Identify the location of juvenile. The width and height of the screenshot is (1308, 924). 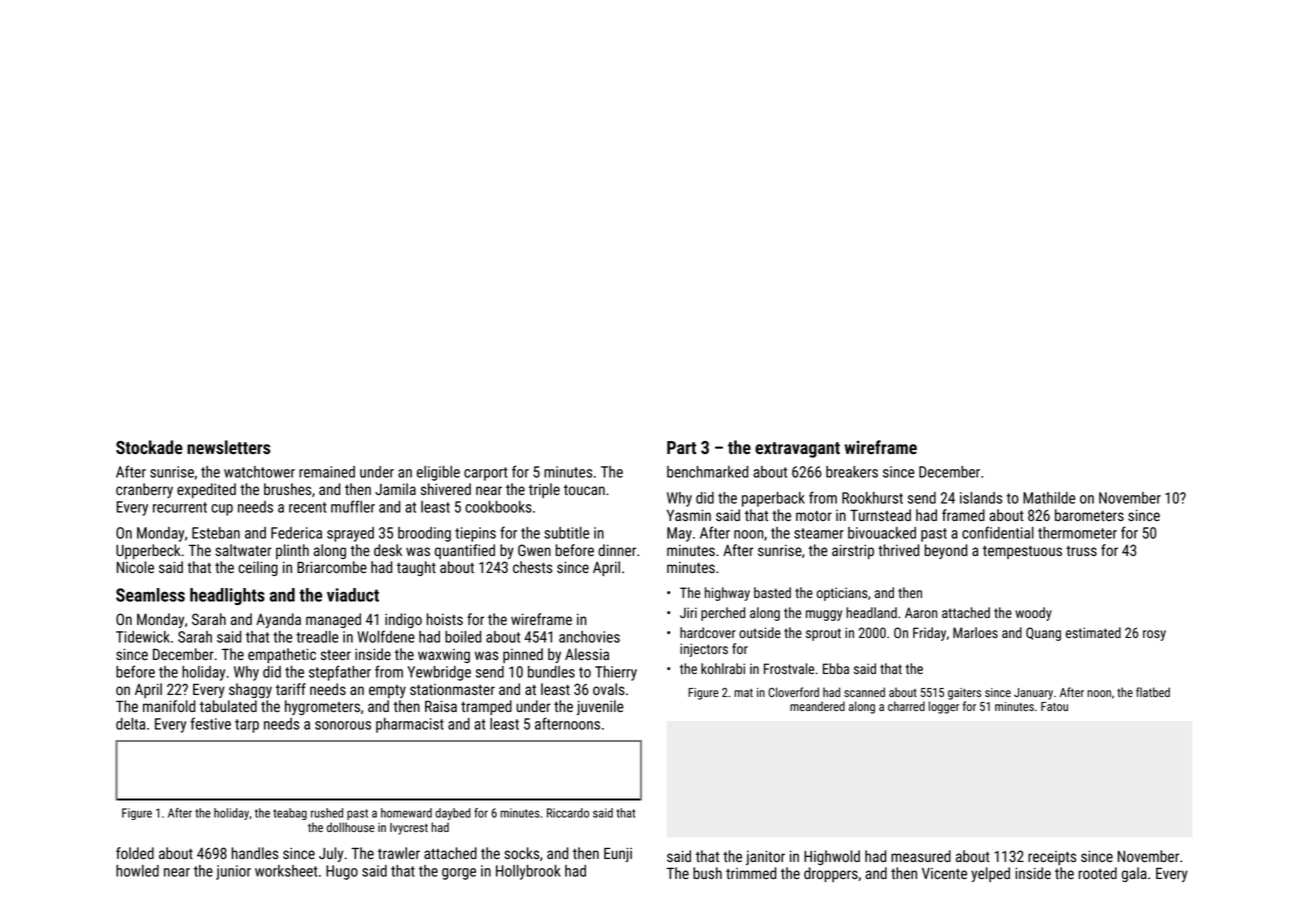
(600, 707).
